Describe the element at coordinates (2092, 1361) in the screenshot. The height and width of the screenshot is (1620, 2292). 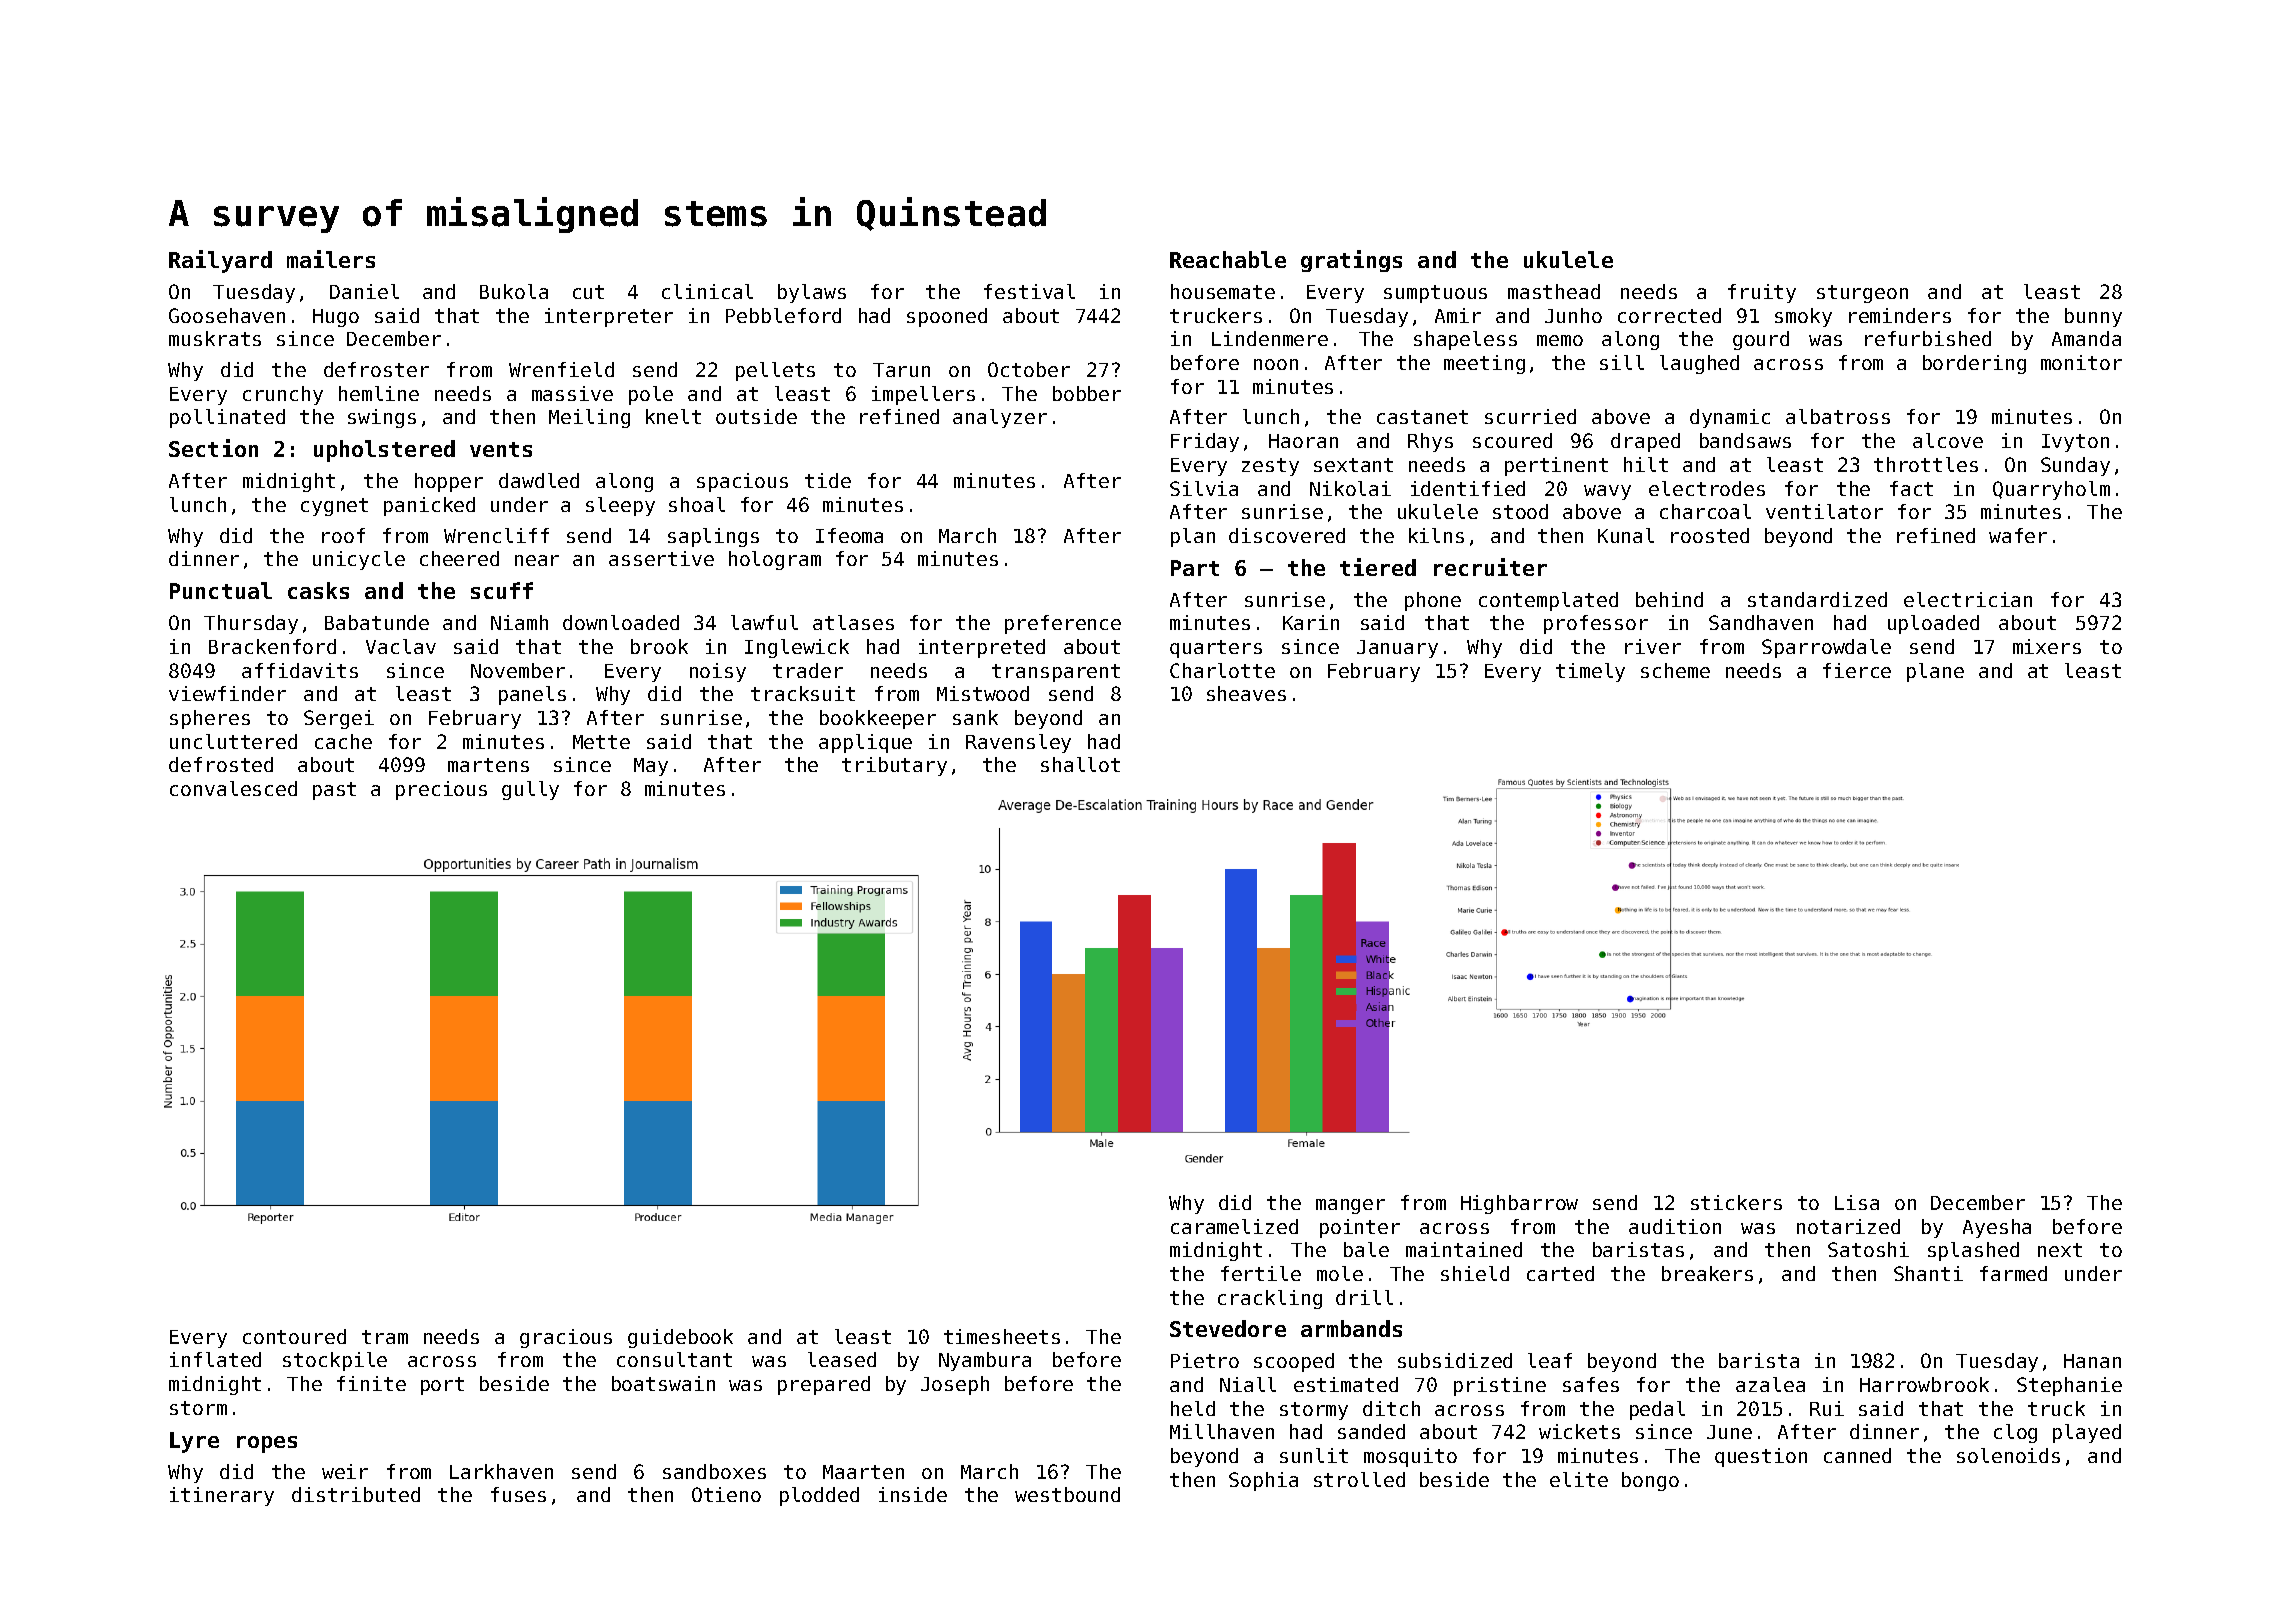
I see `Hanan` at that location.
